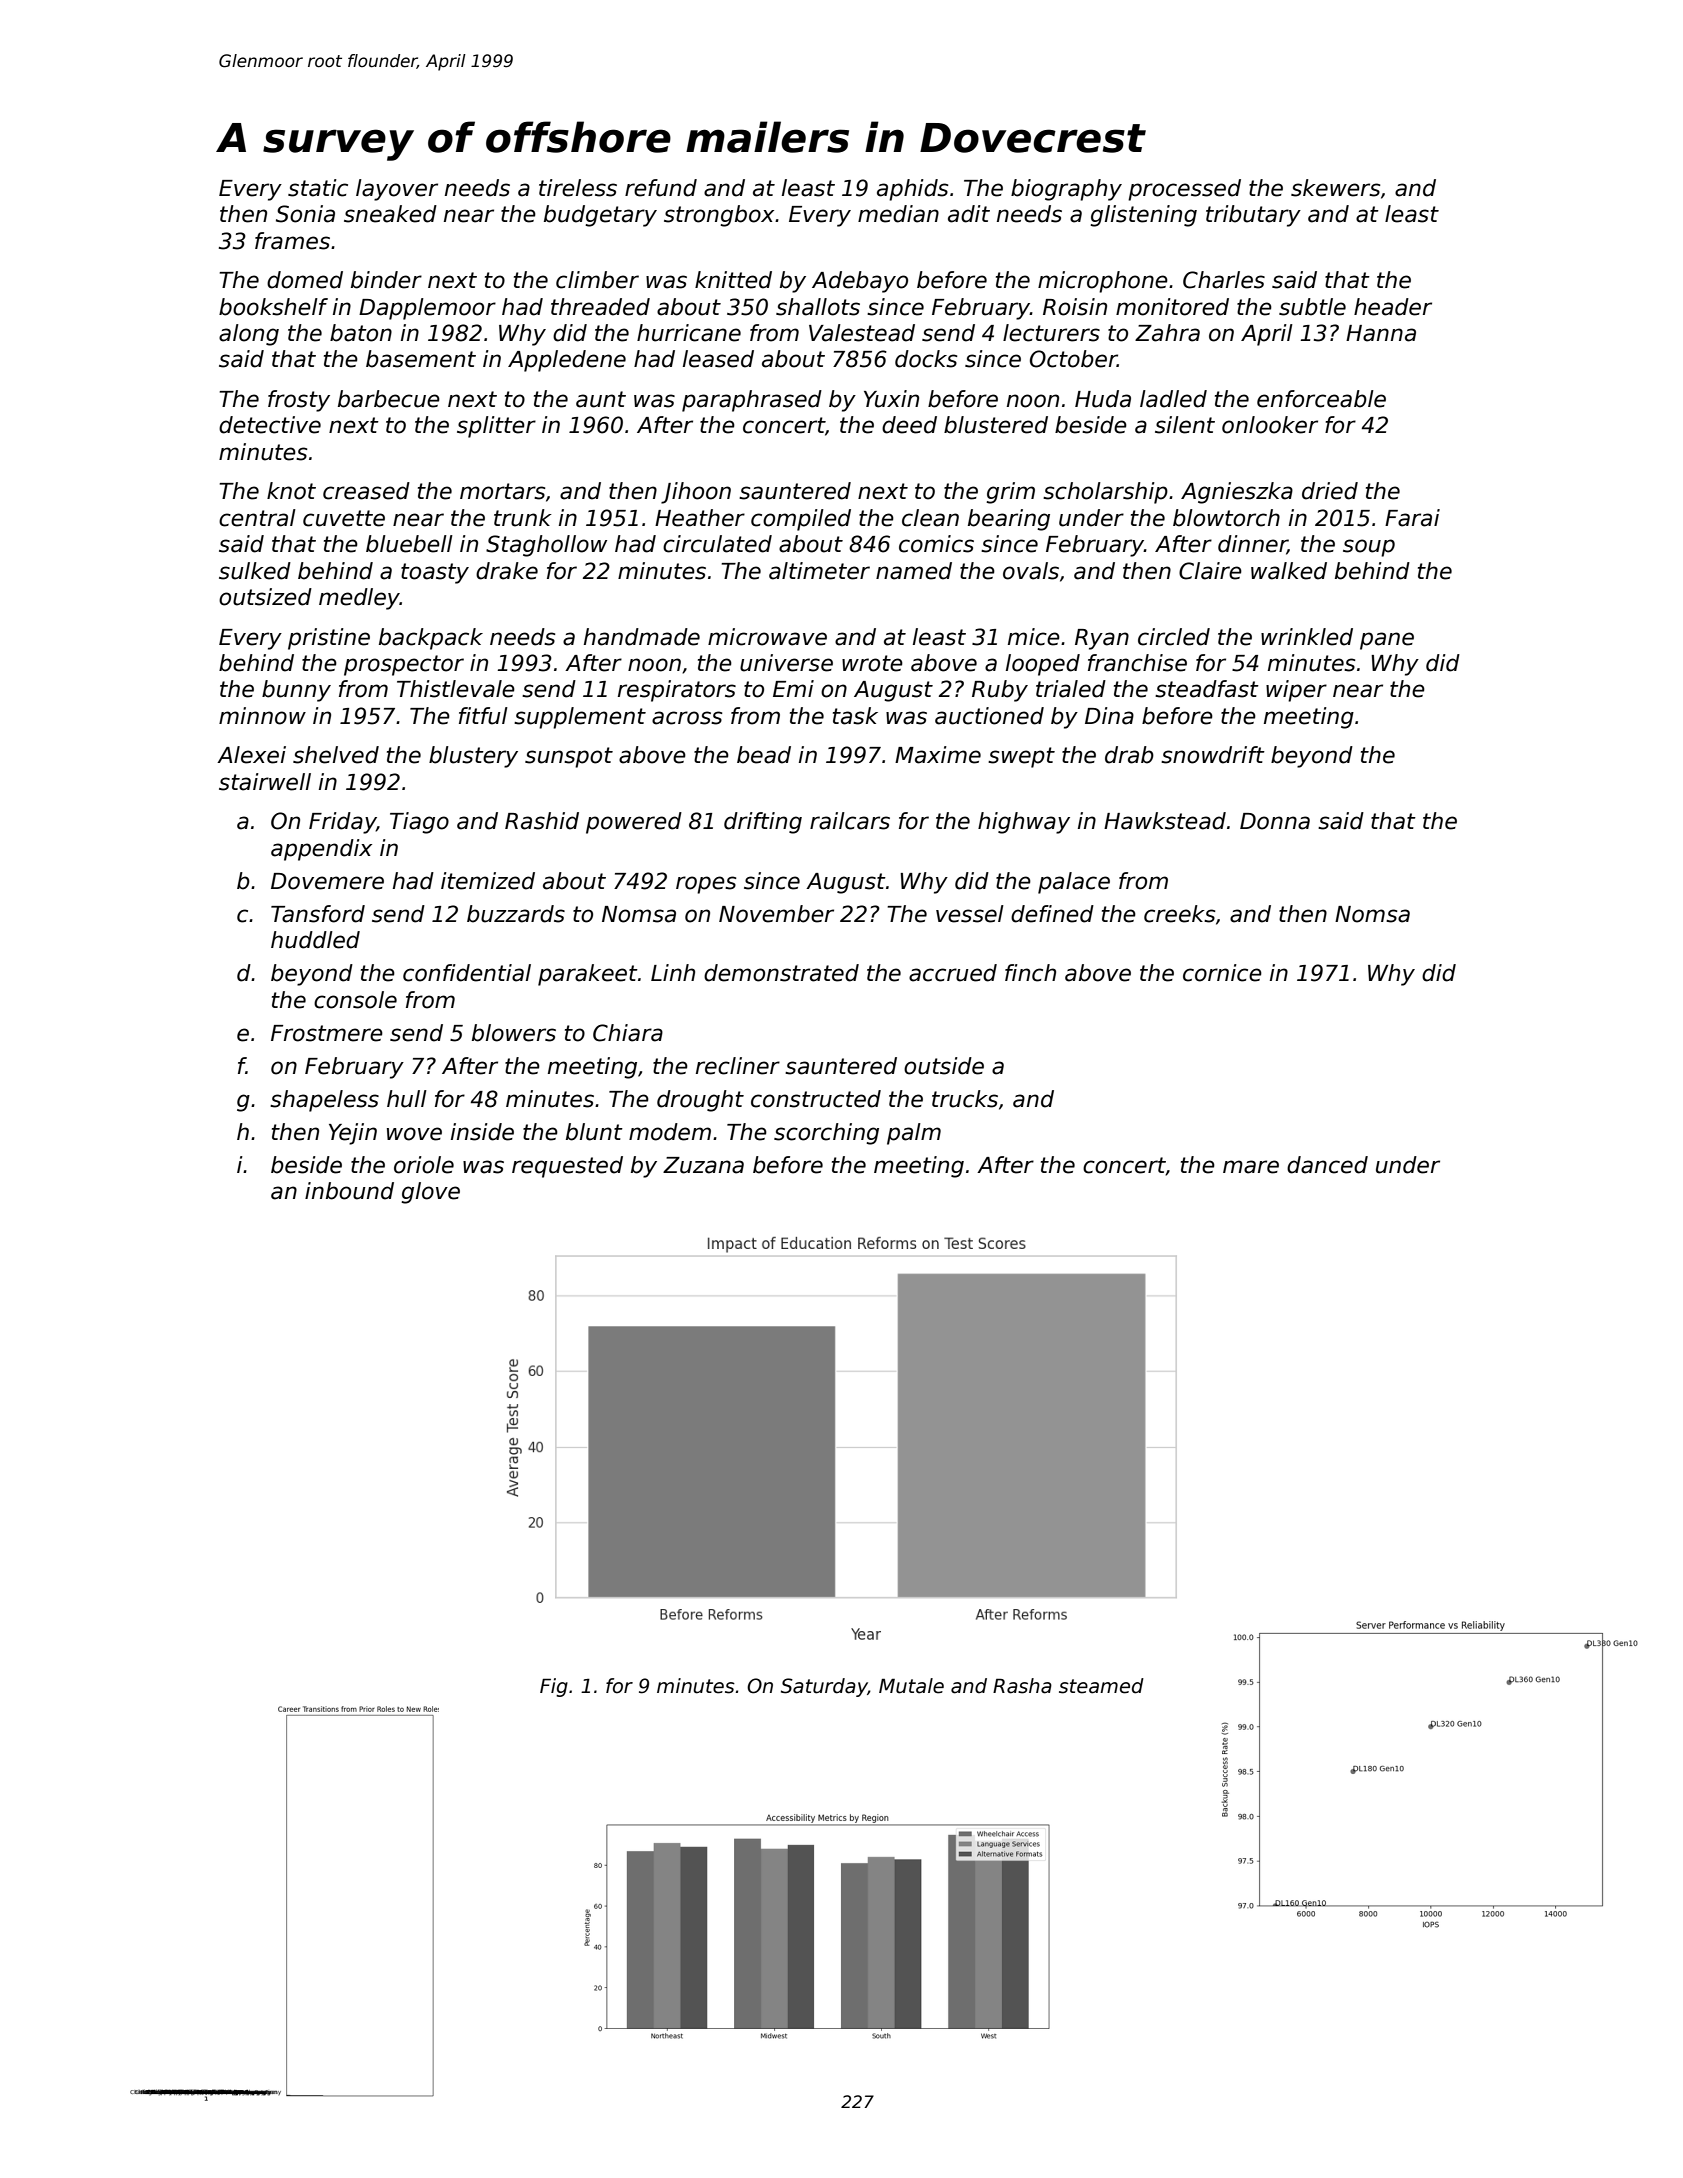  Describe the element at coordinates (324, 1101) in the document. I see `shapeless` at that location.
